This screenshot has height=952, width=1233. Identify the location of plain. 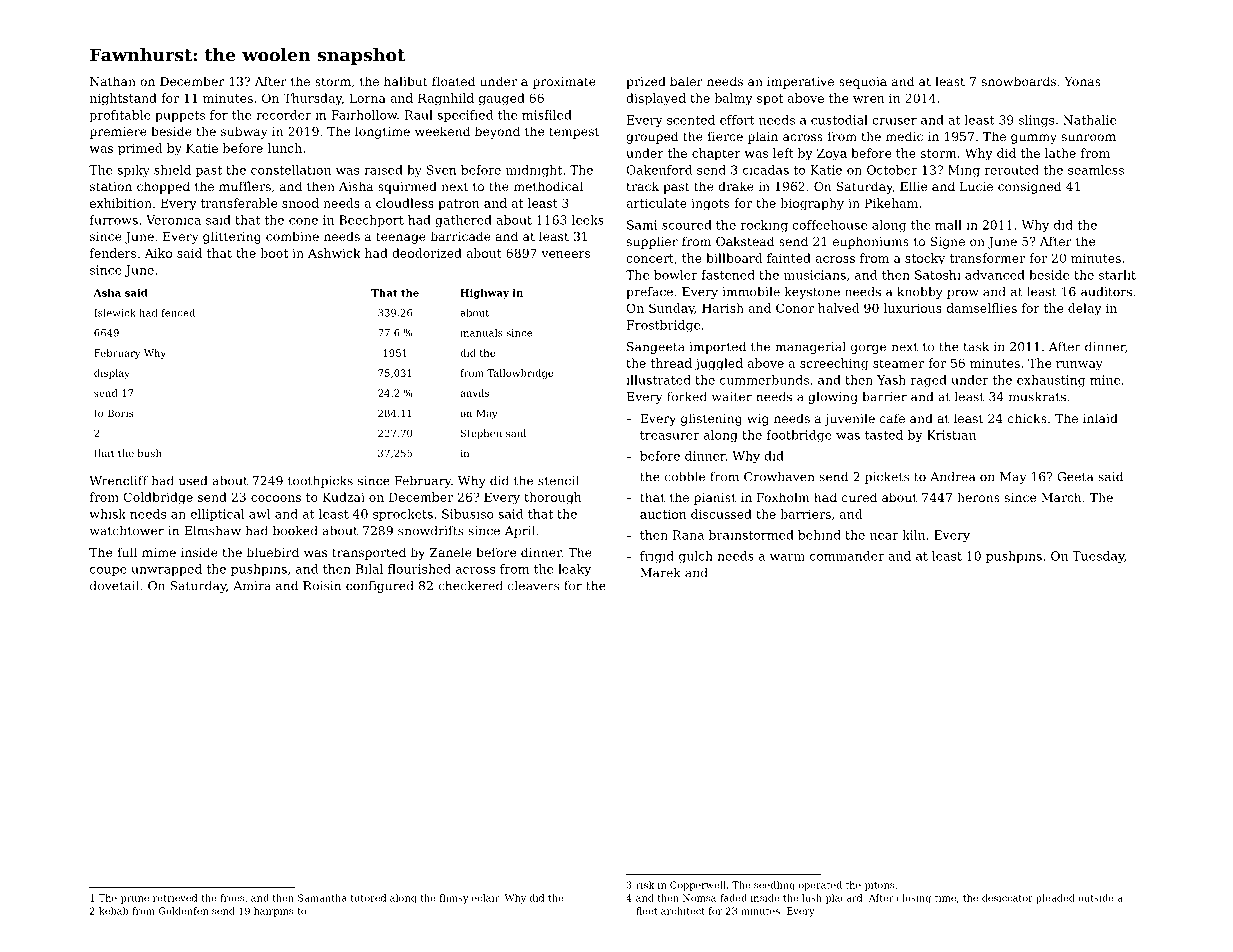
(763, 137).
